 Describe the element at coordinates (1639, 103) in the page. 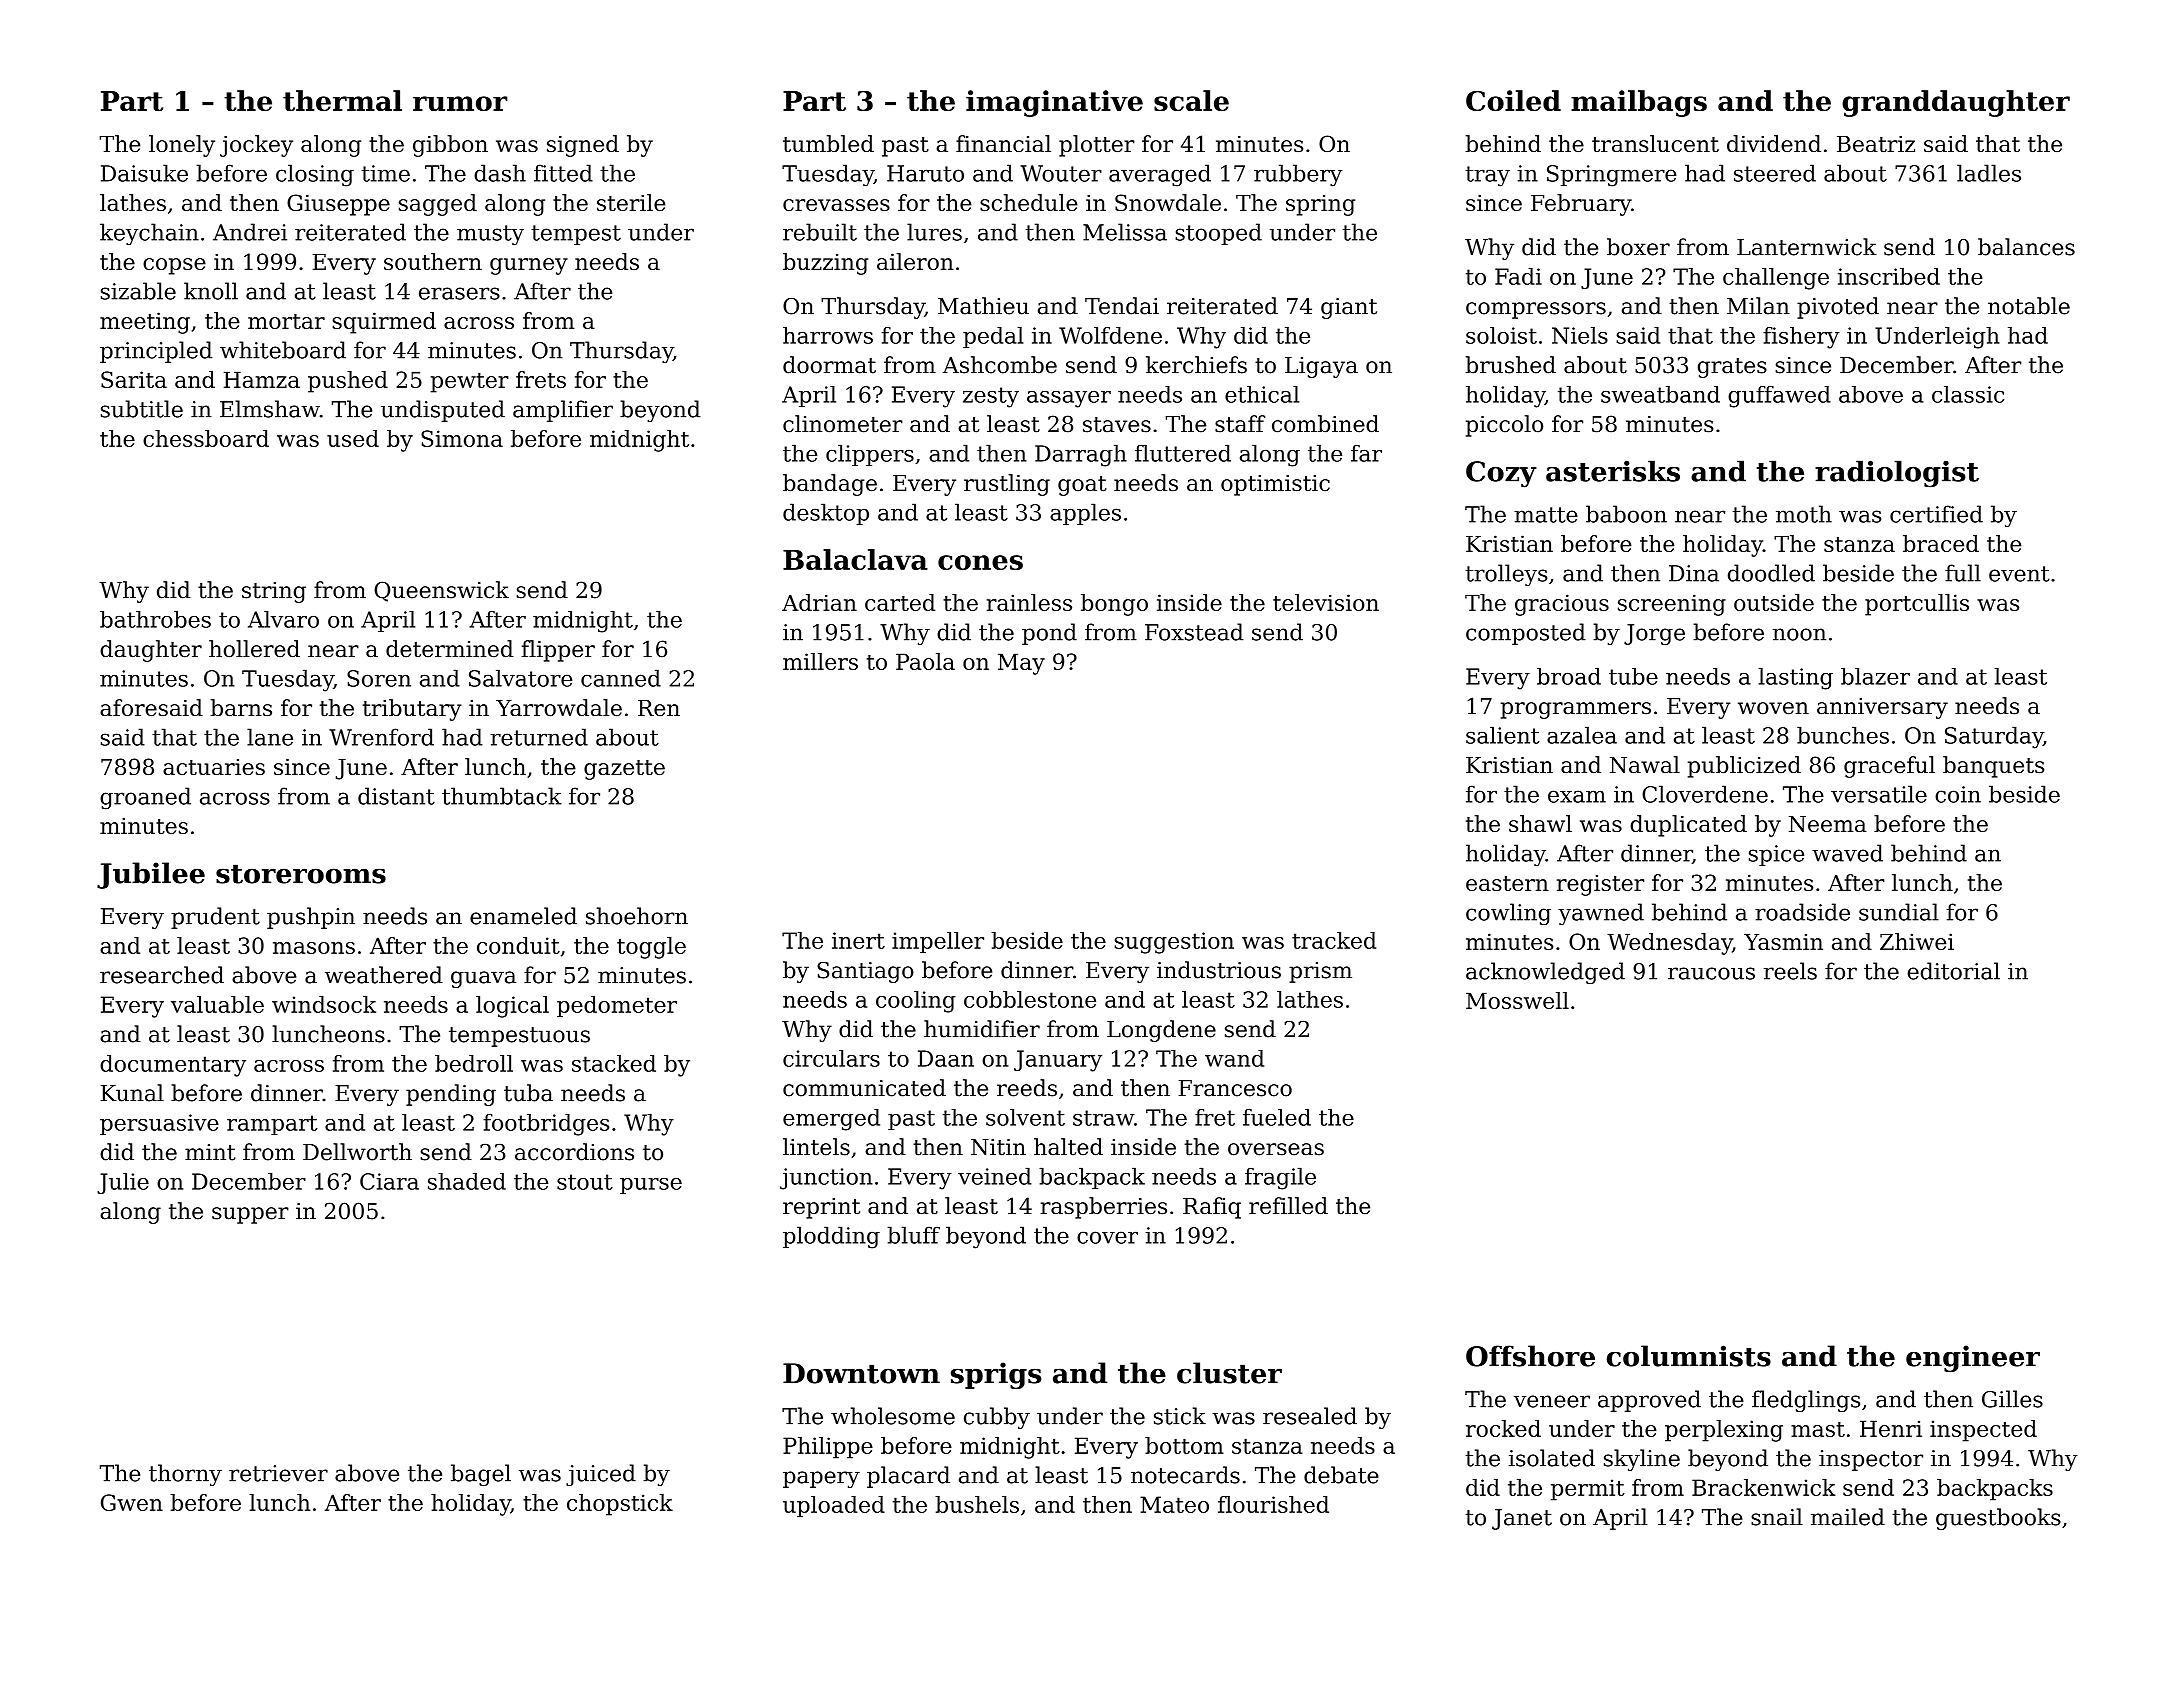

I see `mailbags` at that location.
